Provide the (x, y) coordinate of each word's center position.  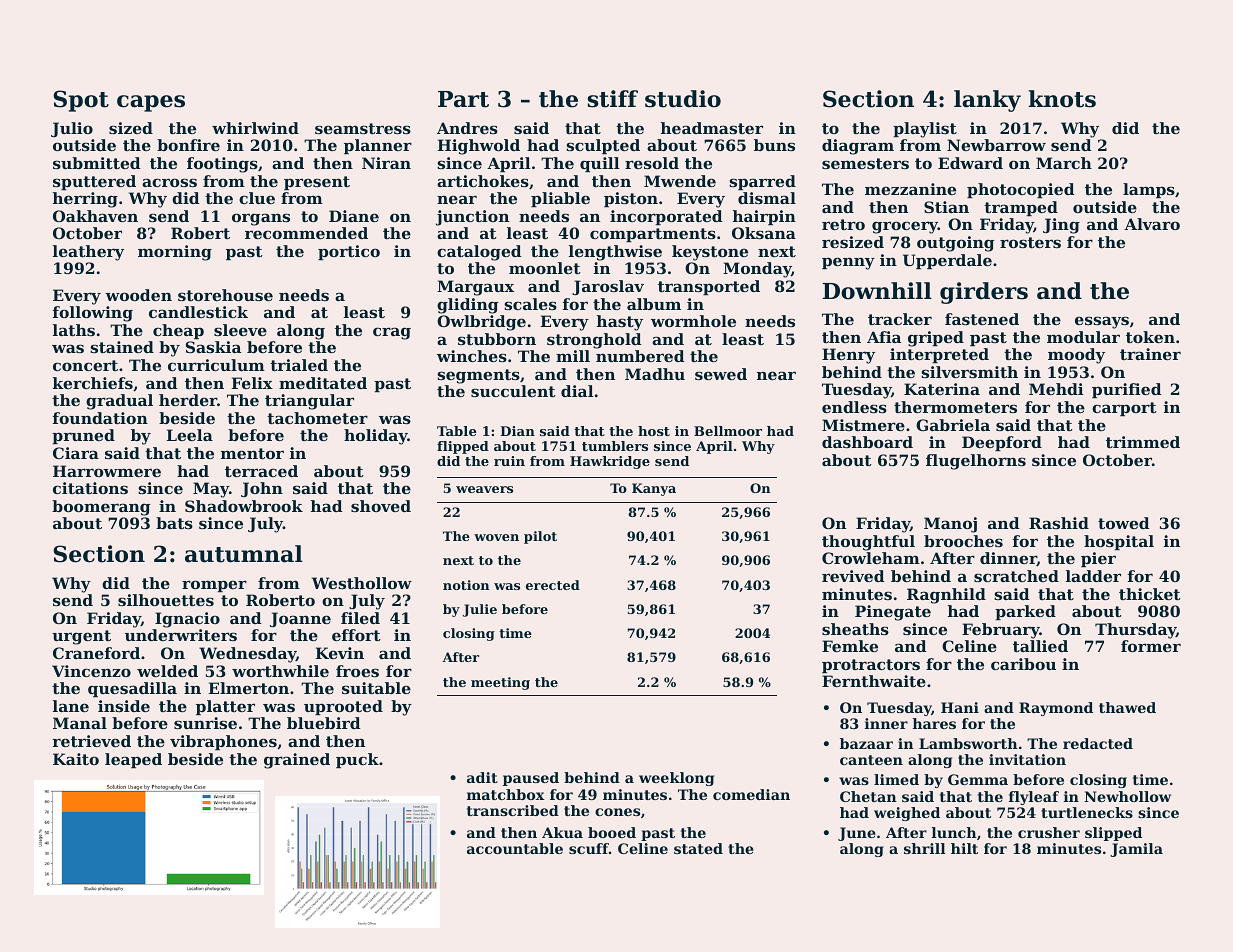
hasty (620, 323)
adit (482, 777)
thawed (1127, 707)
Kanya (654, 489)
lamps (1149, 190)
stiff (612, 99)
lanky (987, 101)
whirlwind (255, 128)
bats (174, 523)
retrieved (91, 741)
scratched (1016, 576)
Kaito (76, 759)
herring (85, 200)
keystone (710, 253)
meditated (323, 383)
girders (984, 293)
